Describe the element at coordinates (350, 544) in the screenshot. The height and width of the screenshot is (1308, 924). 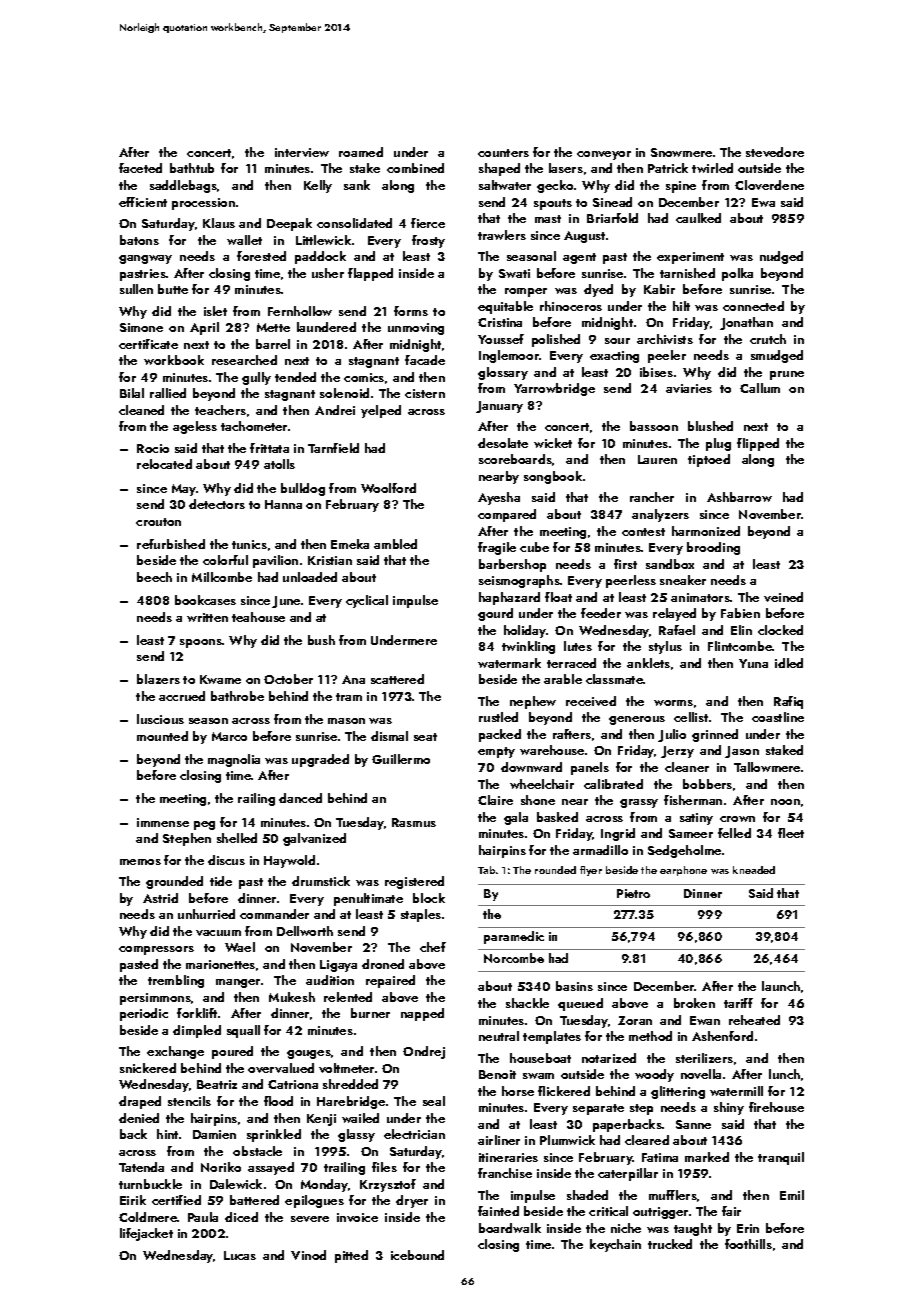
I see `Emeka` at that location.
